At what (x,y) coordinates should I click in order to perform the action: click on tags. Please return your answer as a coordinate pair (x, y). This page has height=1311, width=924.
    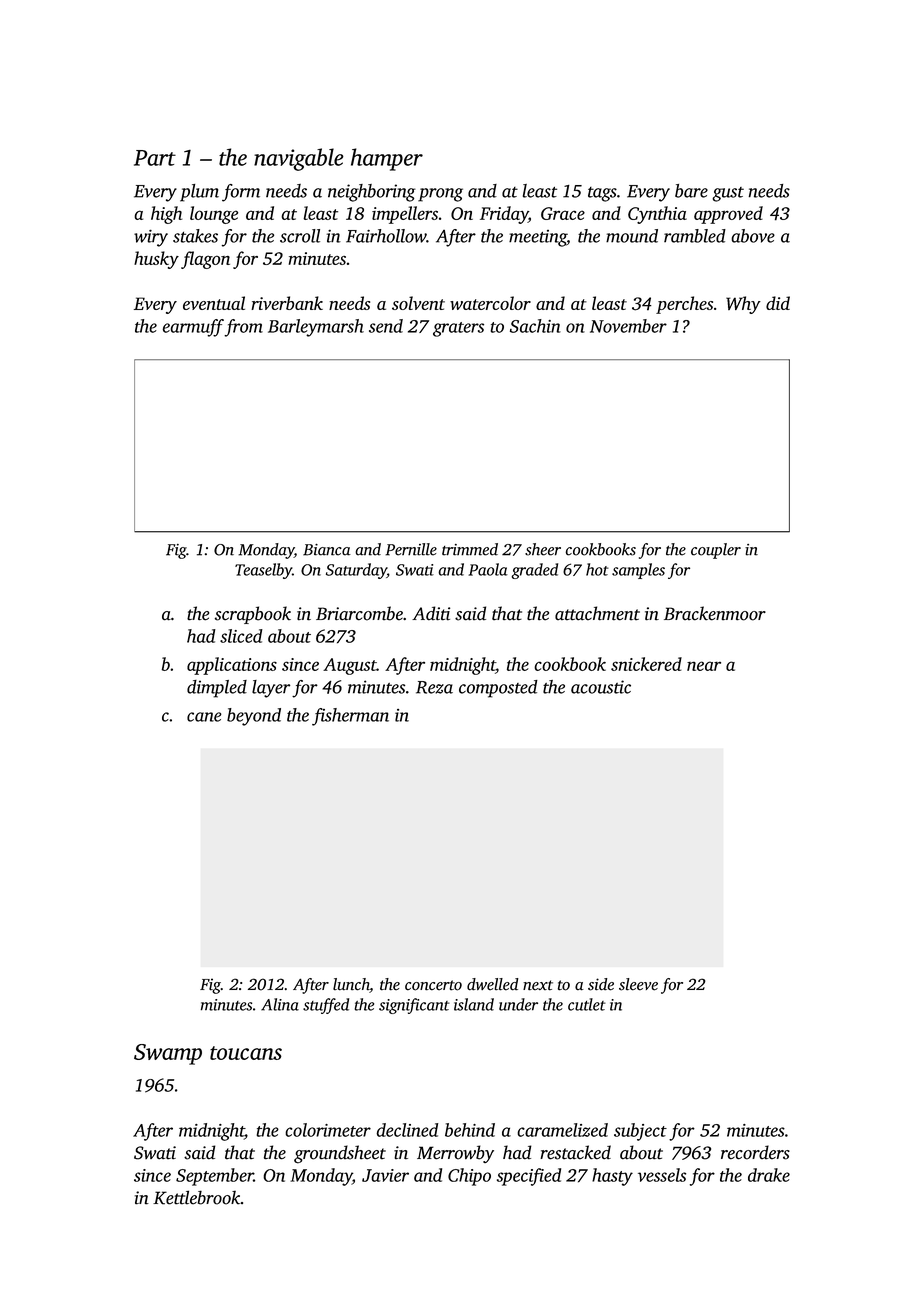
    Looking at the image, I should click on (602, 194).
